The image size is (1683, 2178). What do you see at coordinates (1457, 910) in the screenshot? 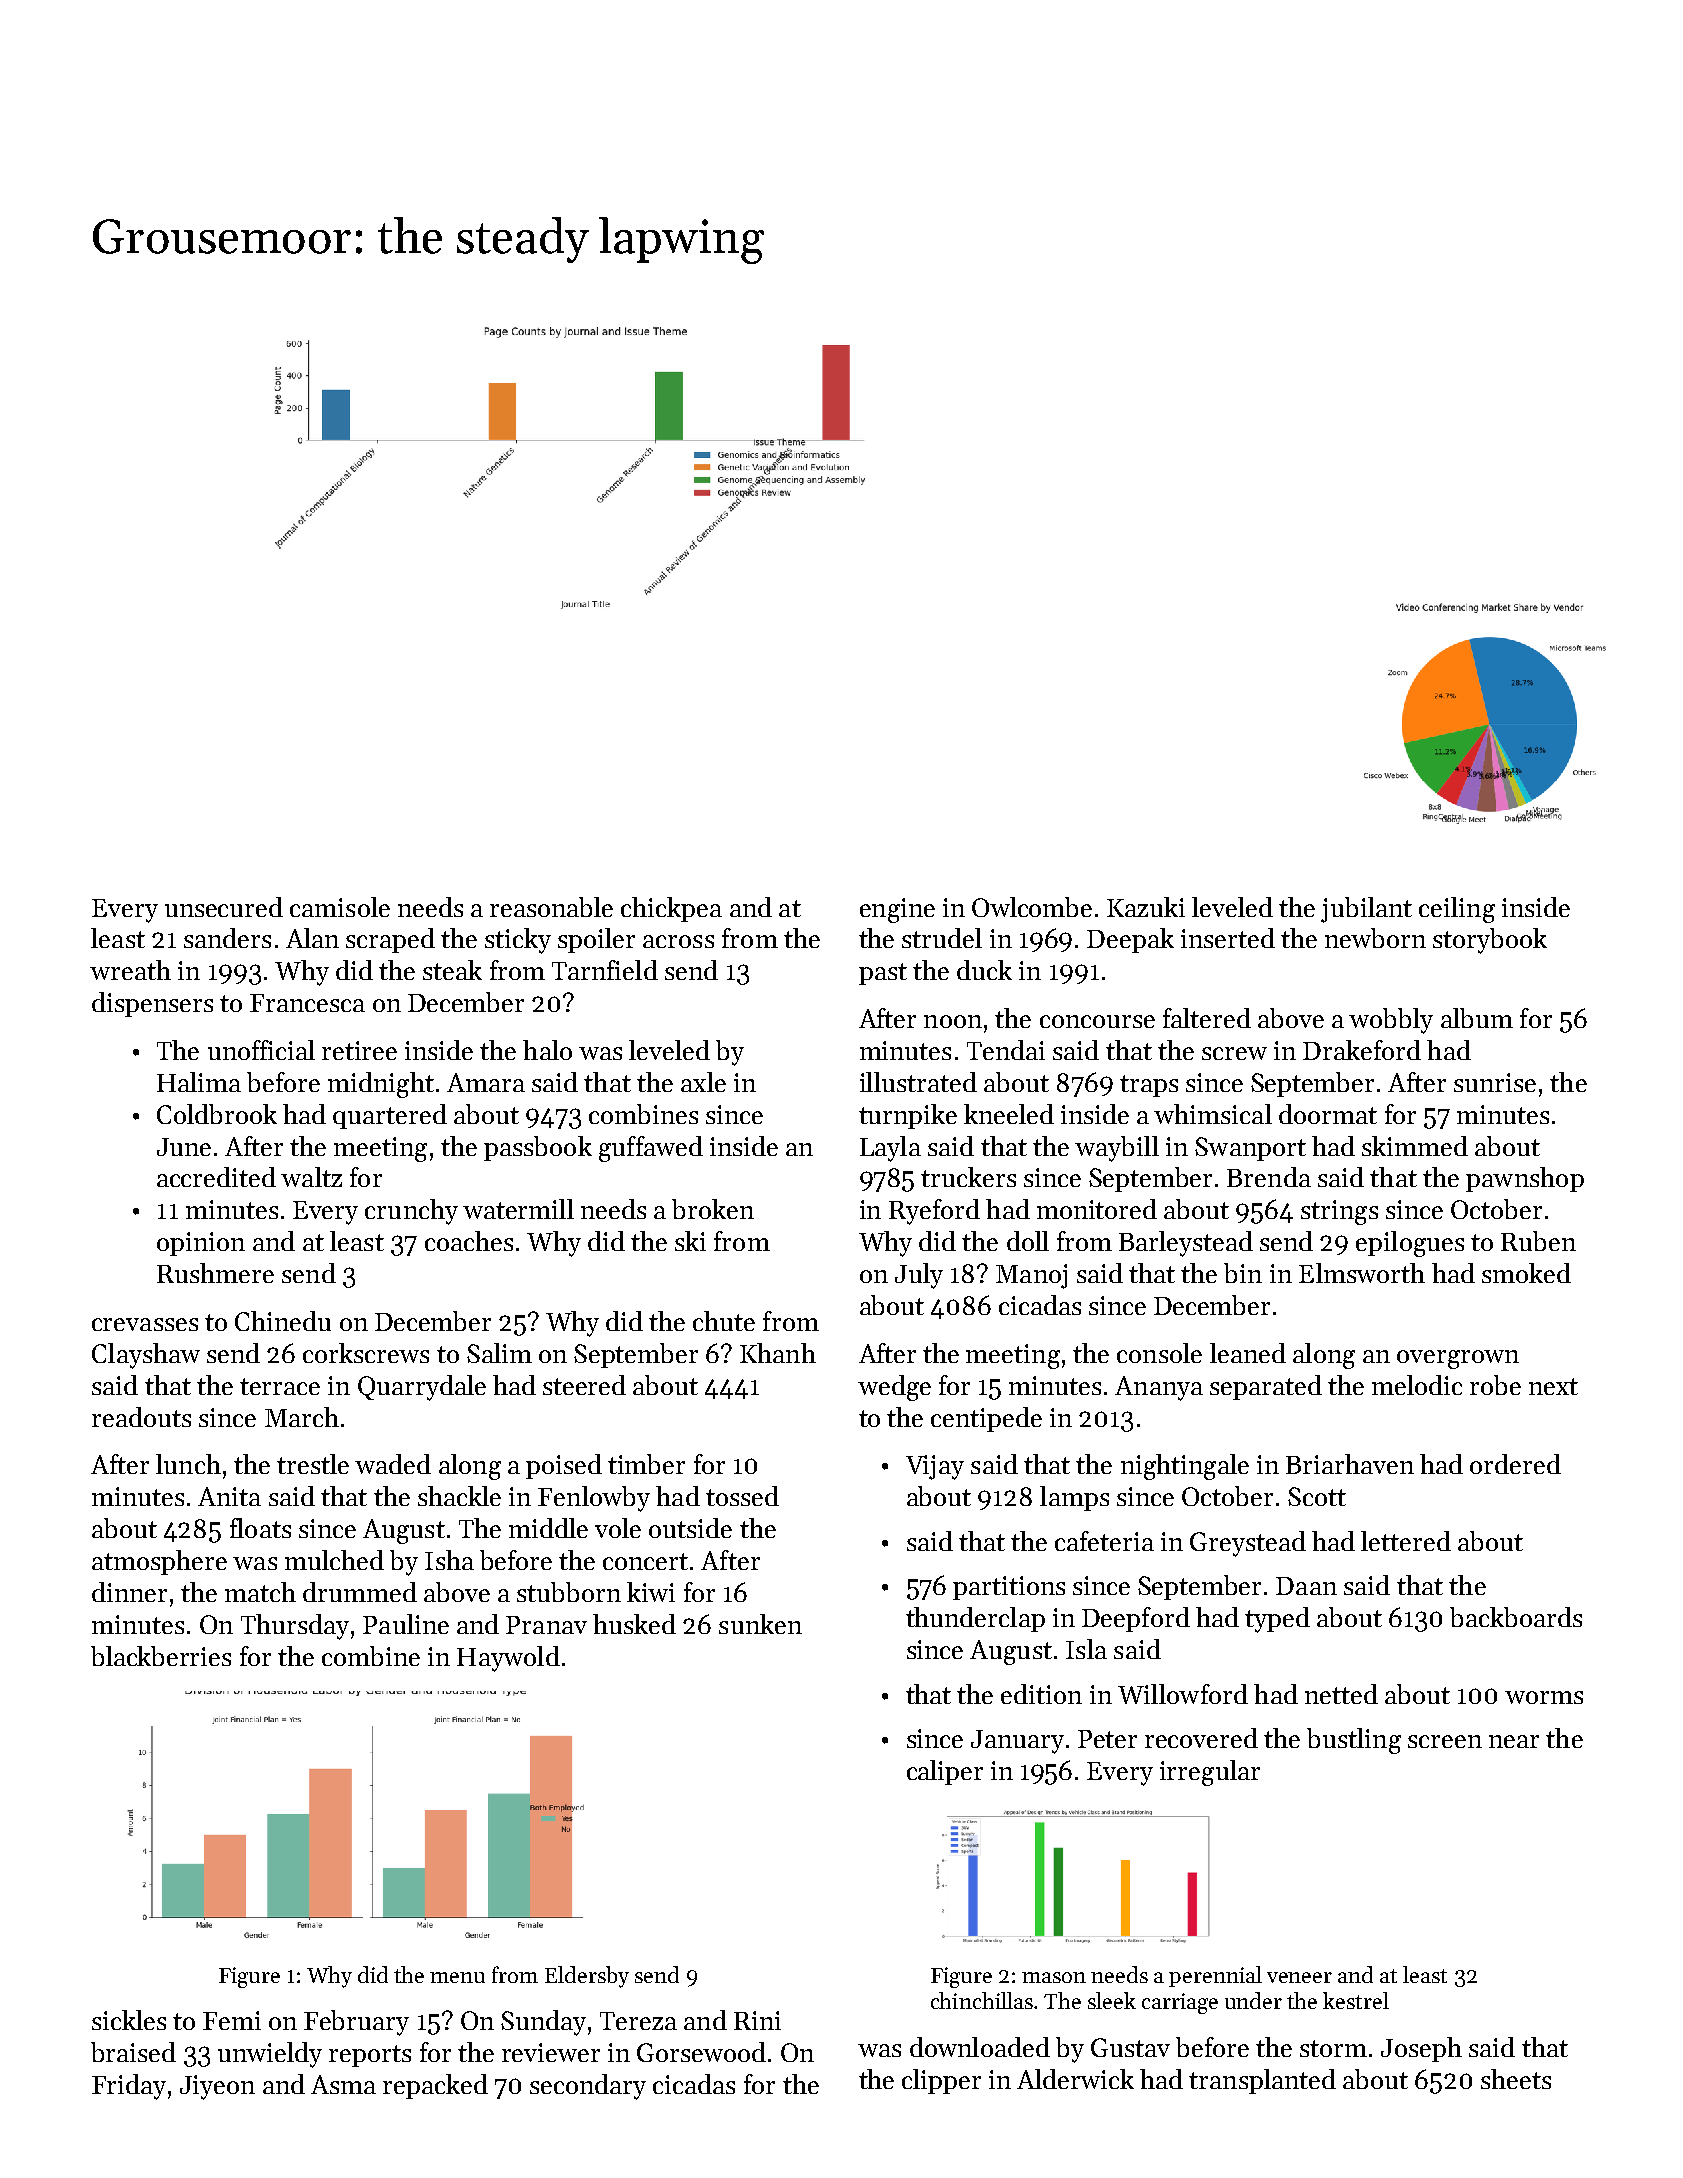
I see `ceiling` at bounding box center [1457, 910].
